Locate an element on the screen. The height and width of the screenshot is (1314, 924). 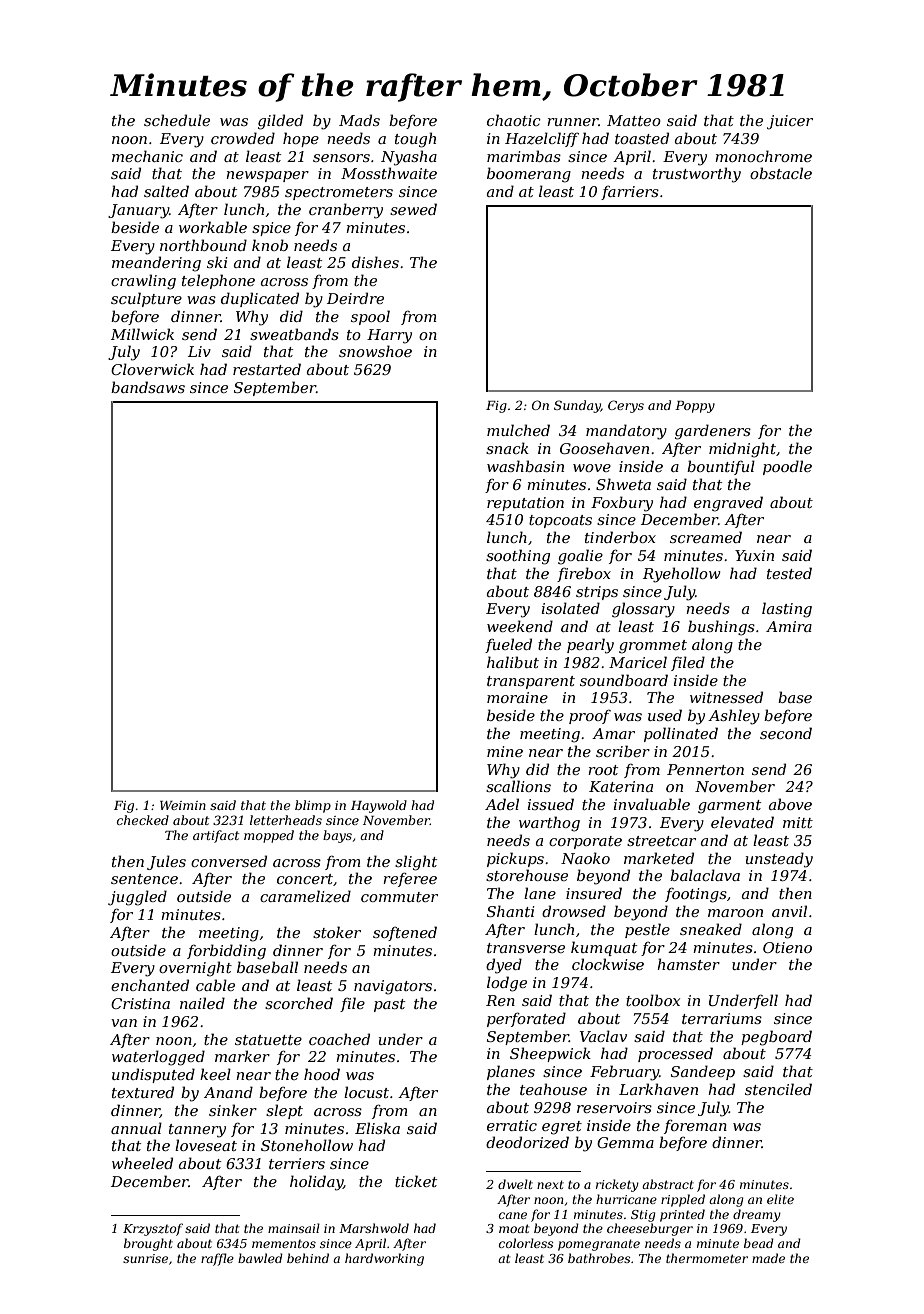
juicer is located at coordinates (790, 122).
